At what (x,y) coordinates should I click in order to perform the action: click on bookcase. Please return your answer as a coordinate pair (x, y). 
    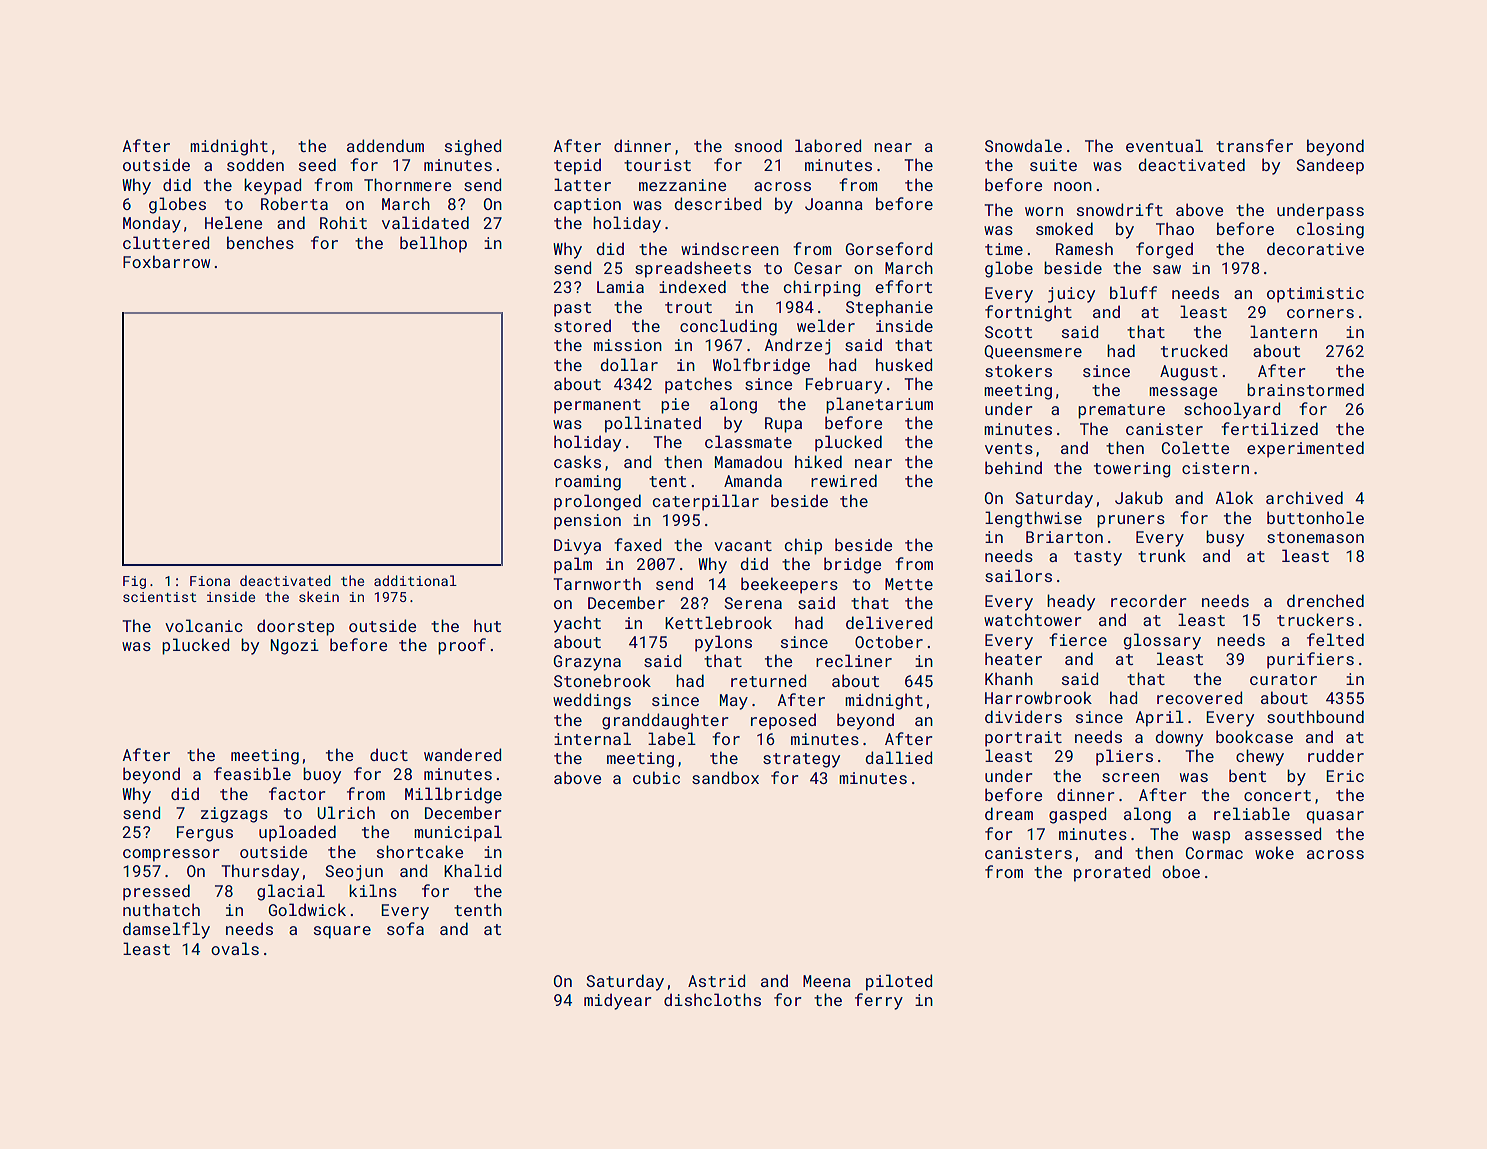
    Looking at the image, I should click on (1254, 736).
